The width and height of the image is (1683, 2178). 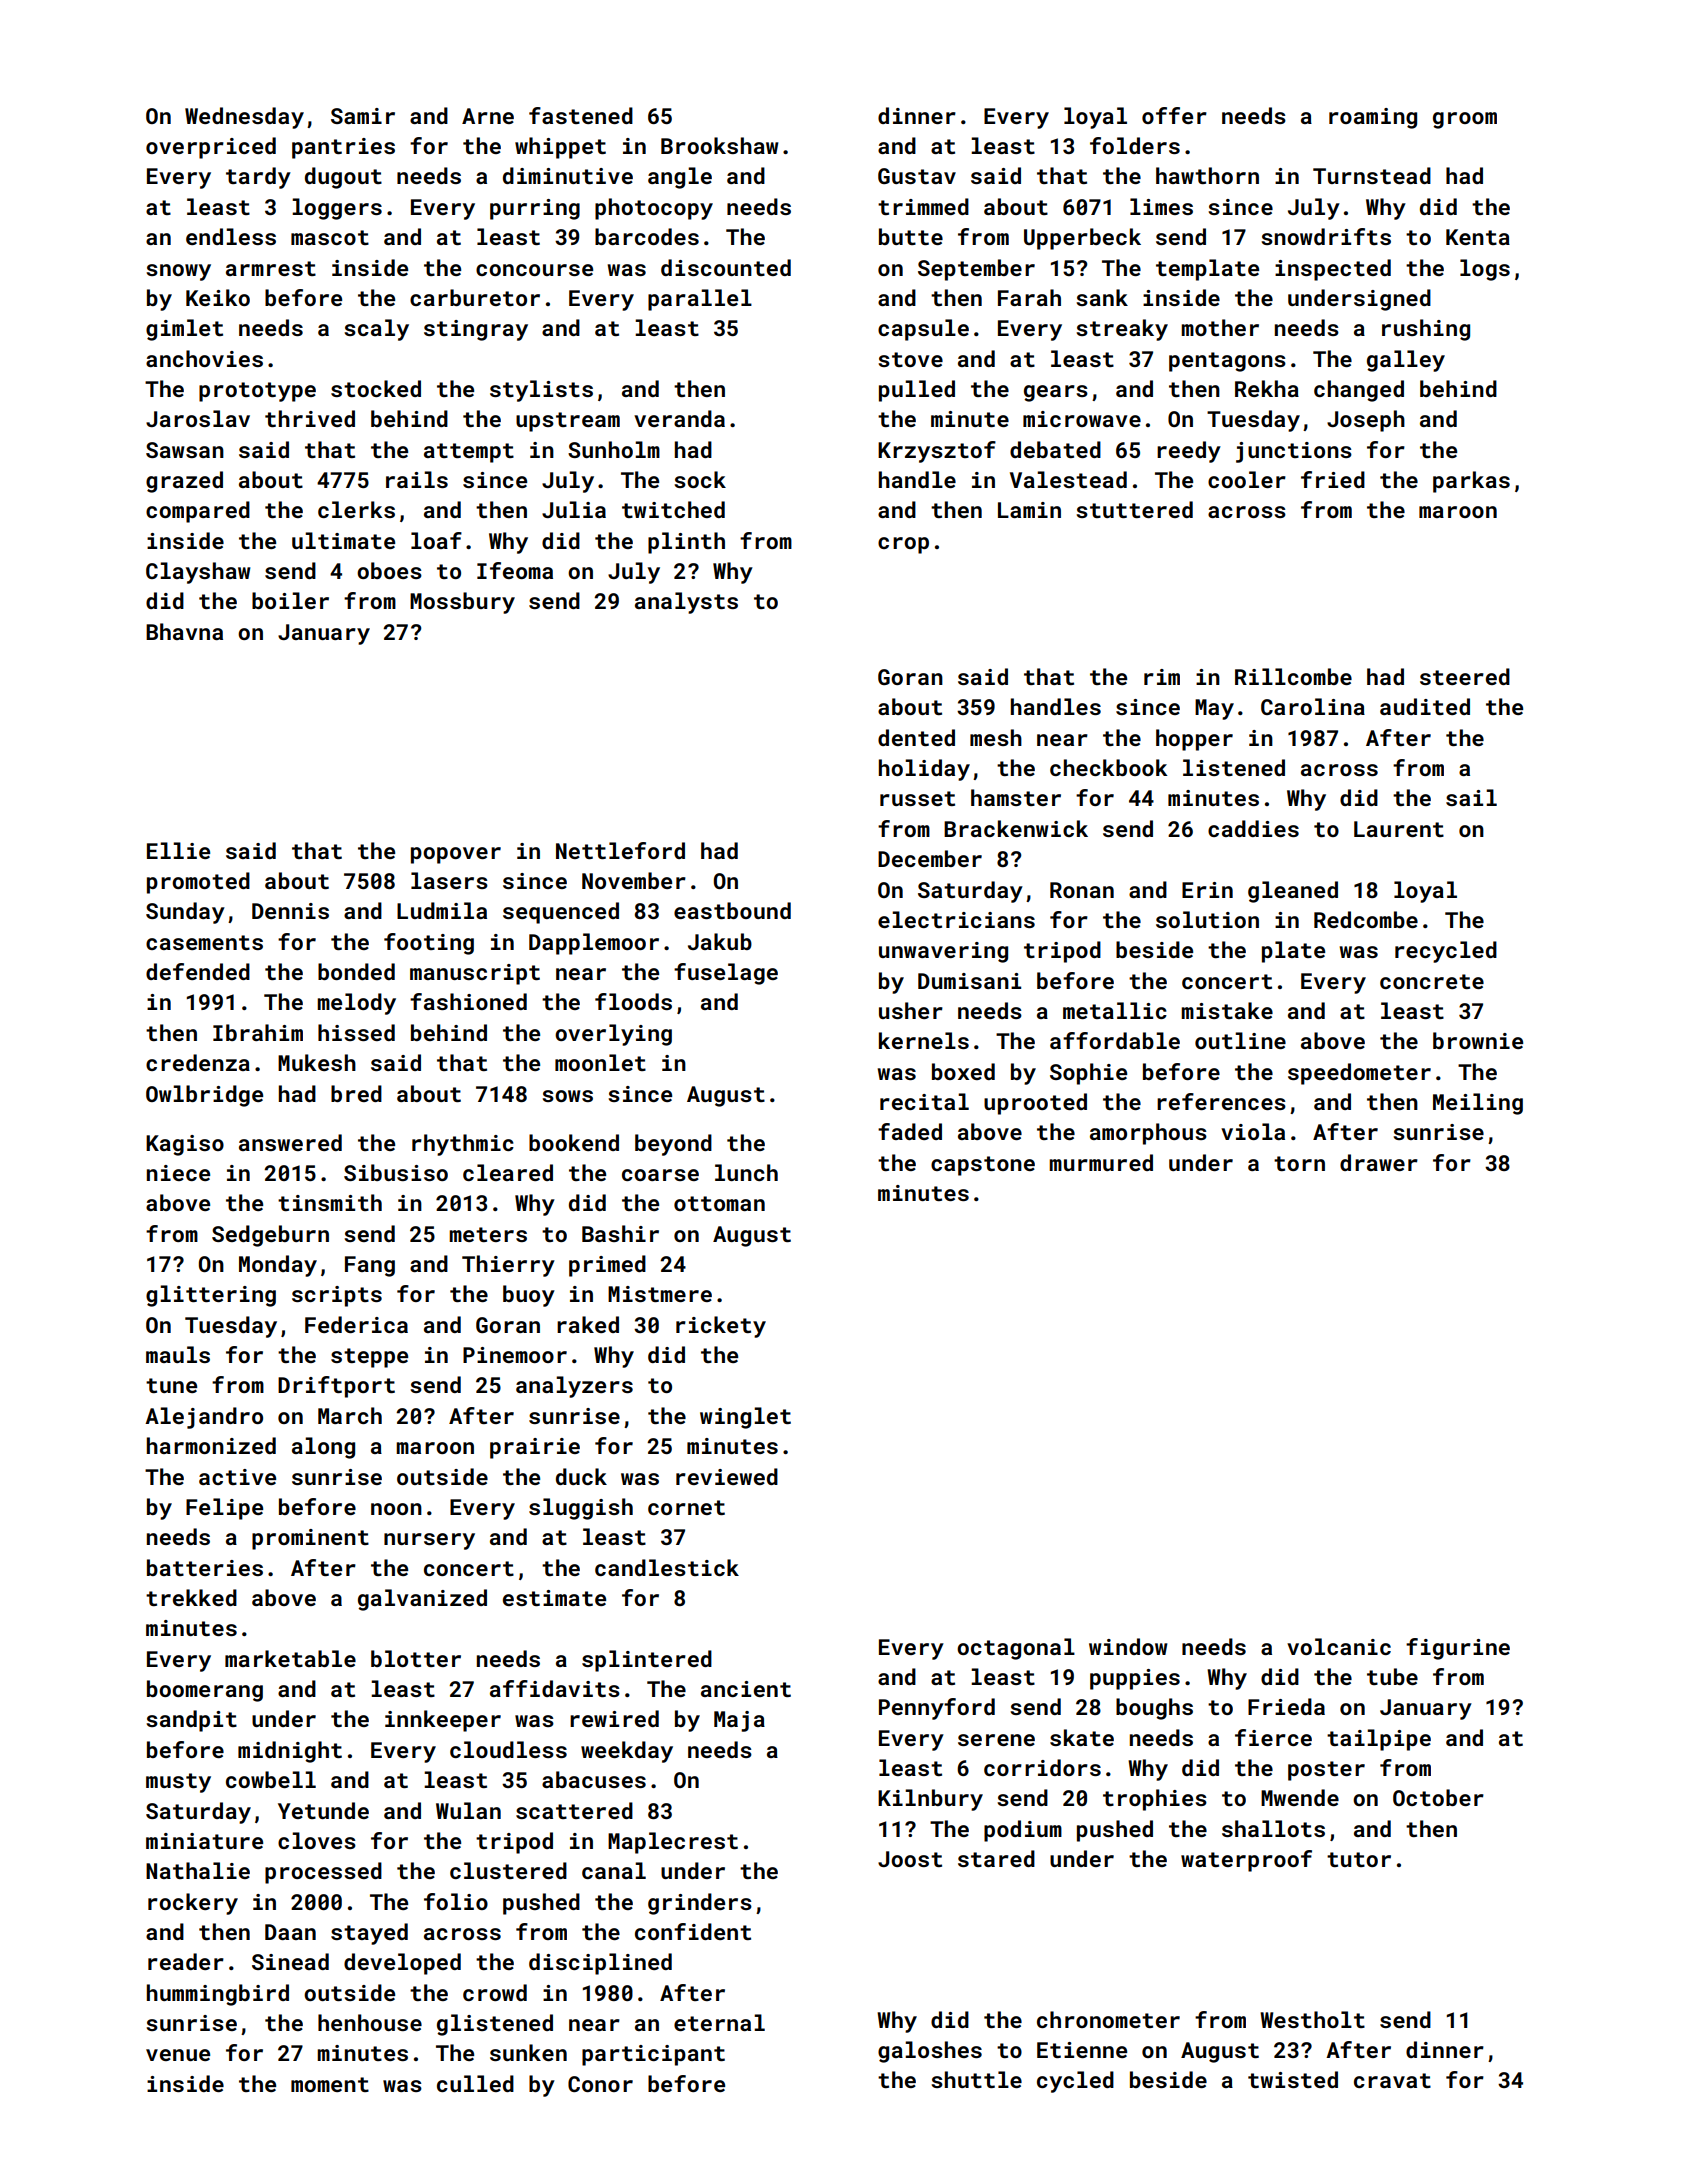 What do you see at coordinates (185, 450) in the image?
I see `Sawsan` at bounding box center [185, 450].
